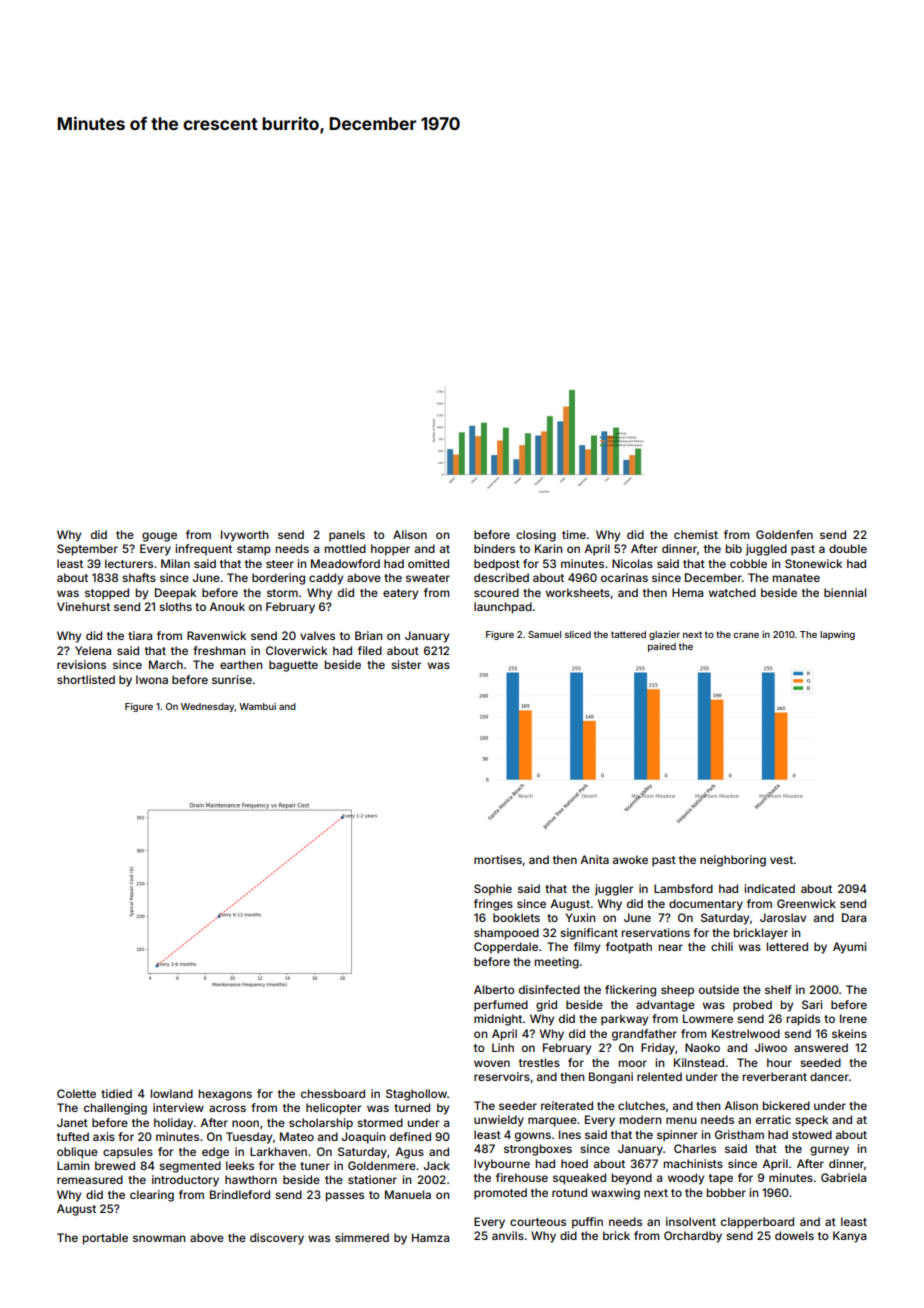 This page has height=1308, width=924. What do you see at coordinates (782, 860) in the page?
I see `vest` at bounding box center [782, 860].
